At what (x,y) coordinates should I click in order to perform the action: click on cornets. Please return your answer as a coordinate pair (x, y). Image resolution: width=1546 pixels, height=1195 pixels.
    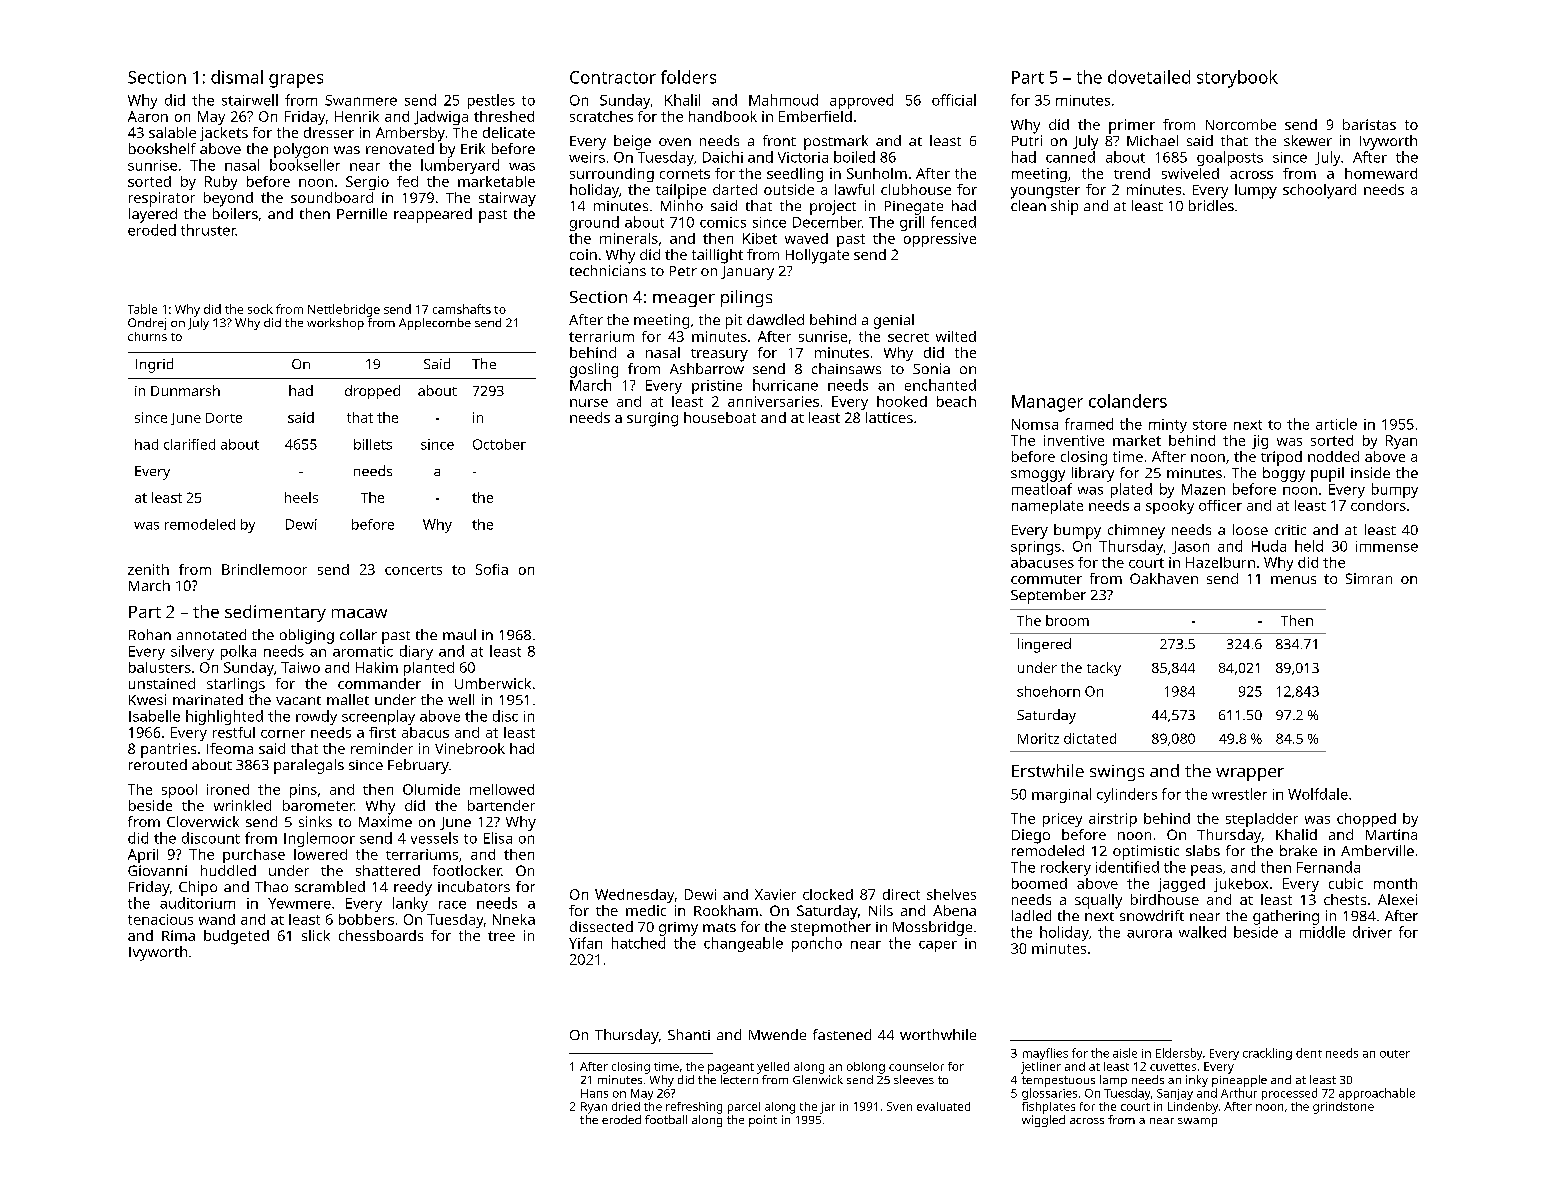
    Looking at the image, I should click on (685, 174).
